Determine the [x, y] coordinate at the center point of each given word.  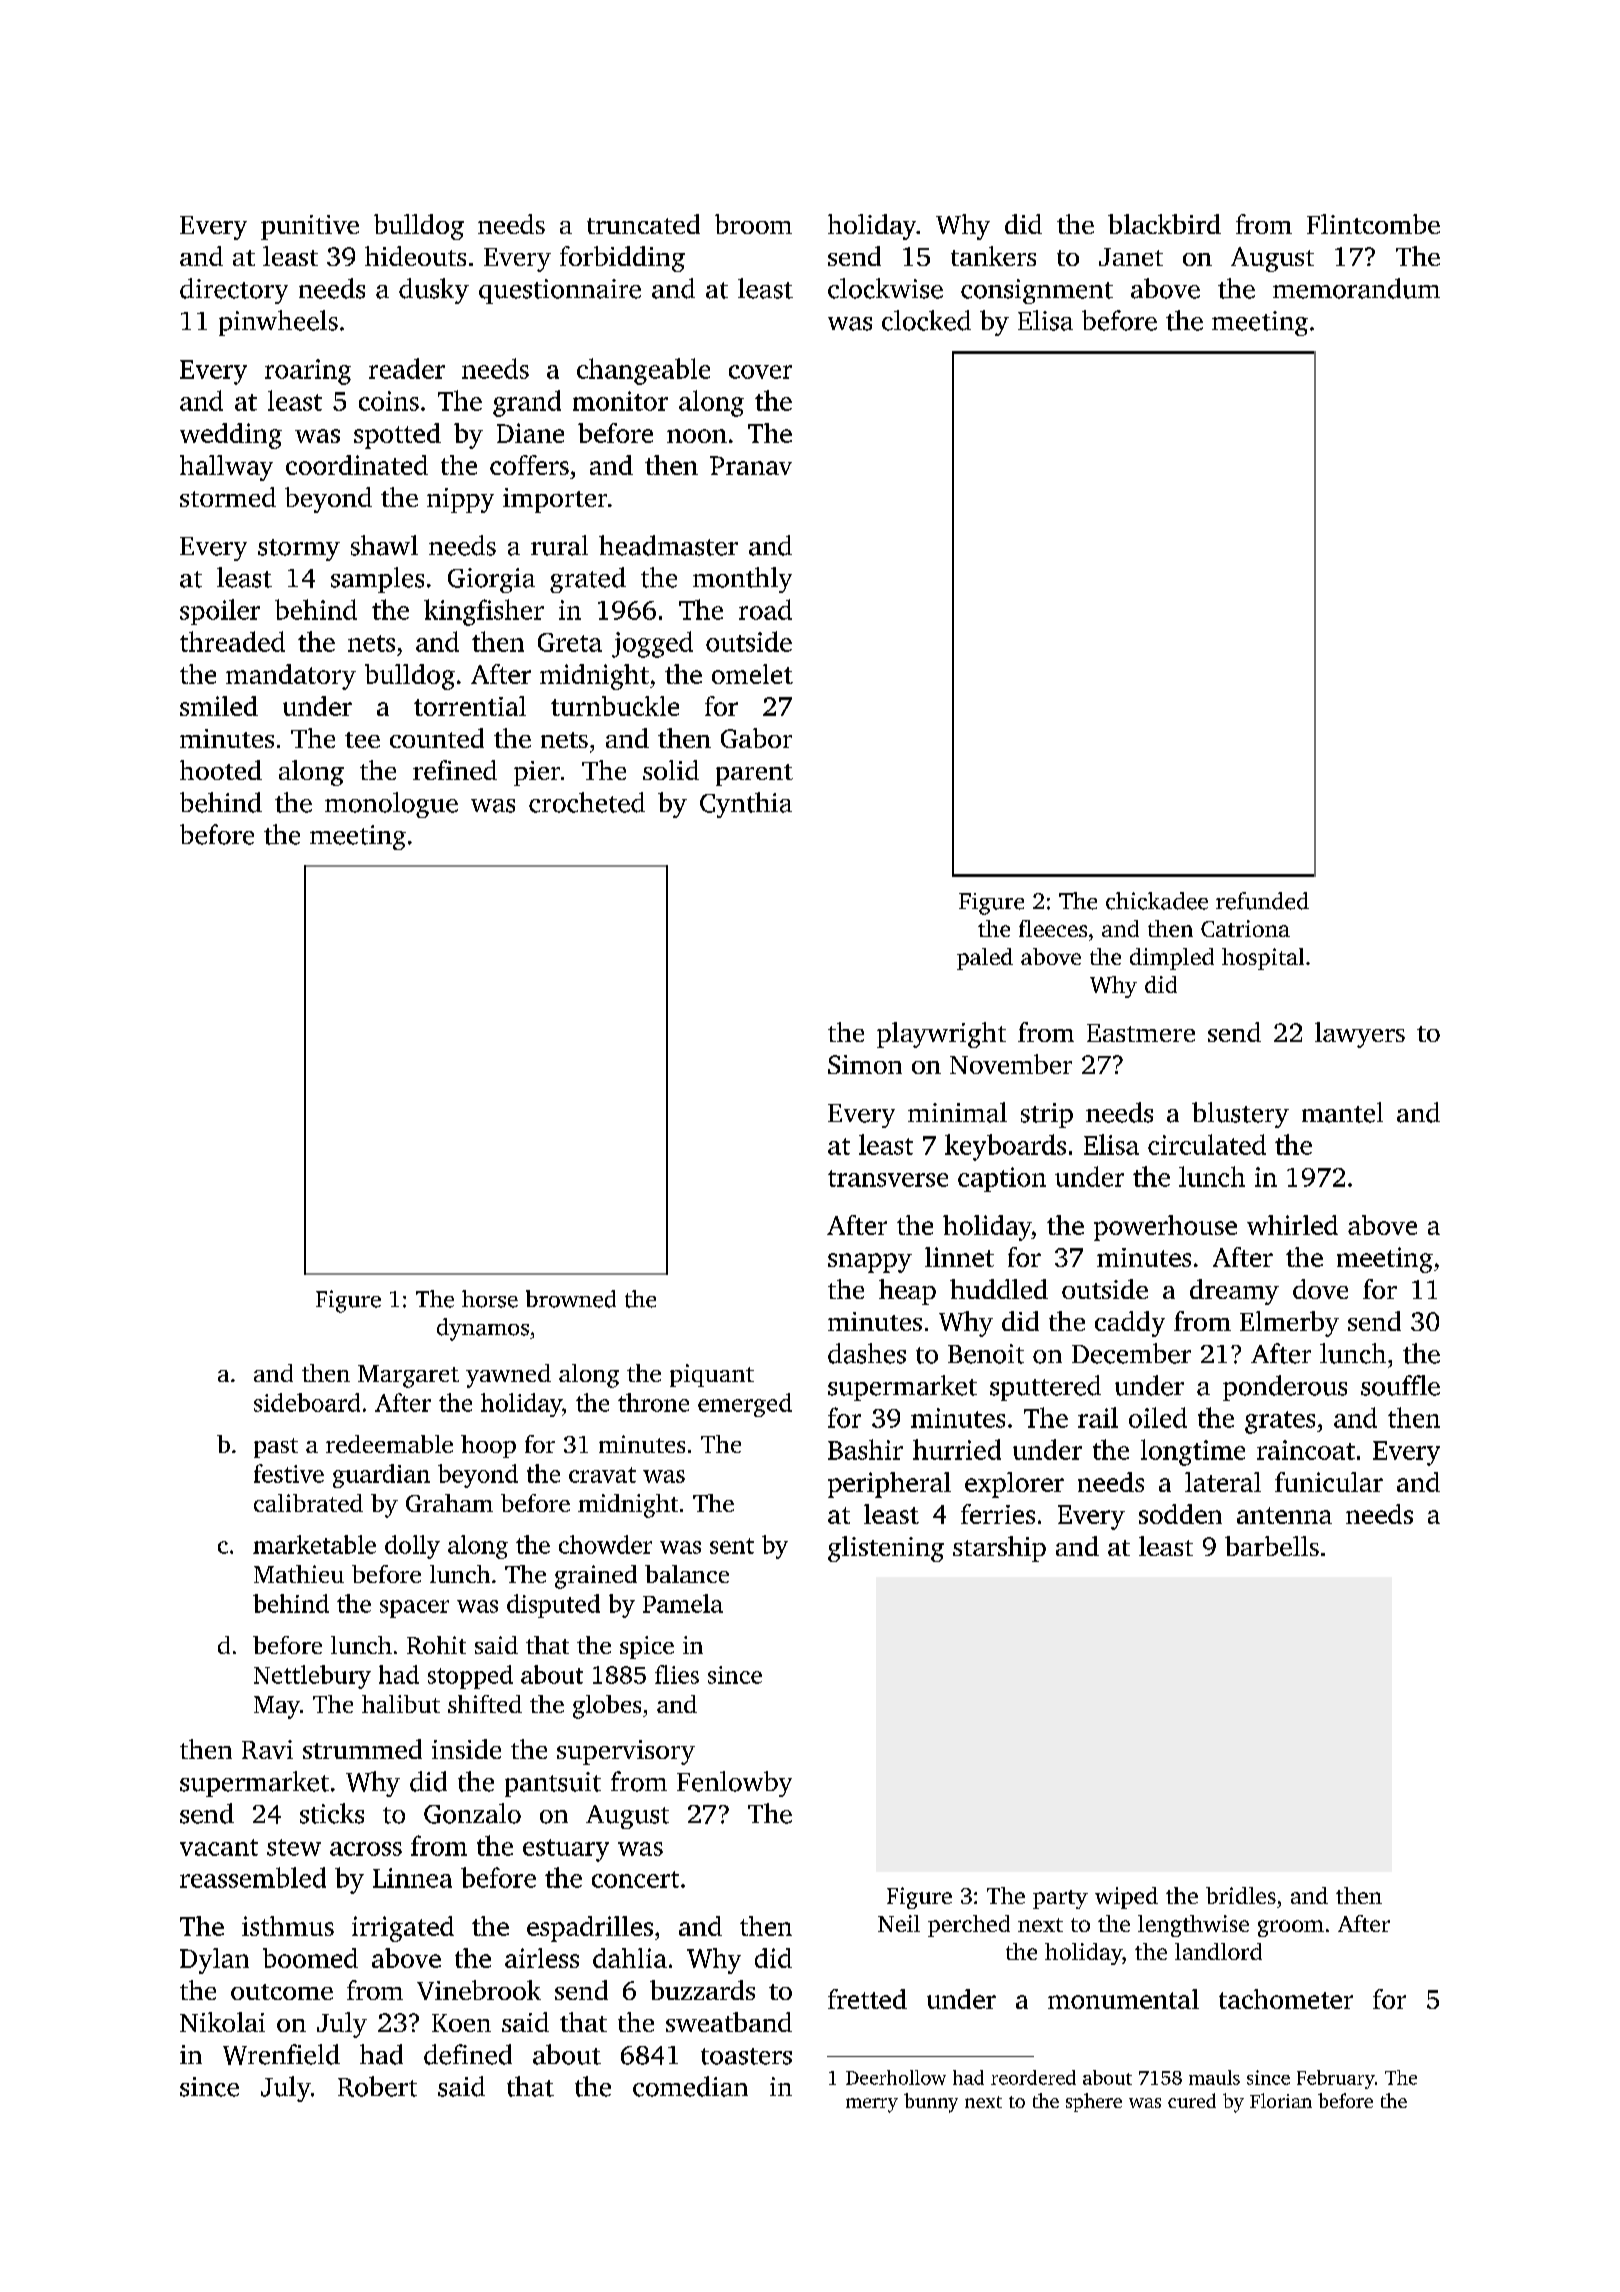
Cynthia [746, 805]
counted [437, 738]
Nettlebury [312, 1677]
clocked [926, 320]
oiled [1158, 1417]
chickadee [1157, 901]
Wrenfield [281, 2054]
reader [407, 368]
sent [732, 1546]
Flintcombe [1373, 224]
